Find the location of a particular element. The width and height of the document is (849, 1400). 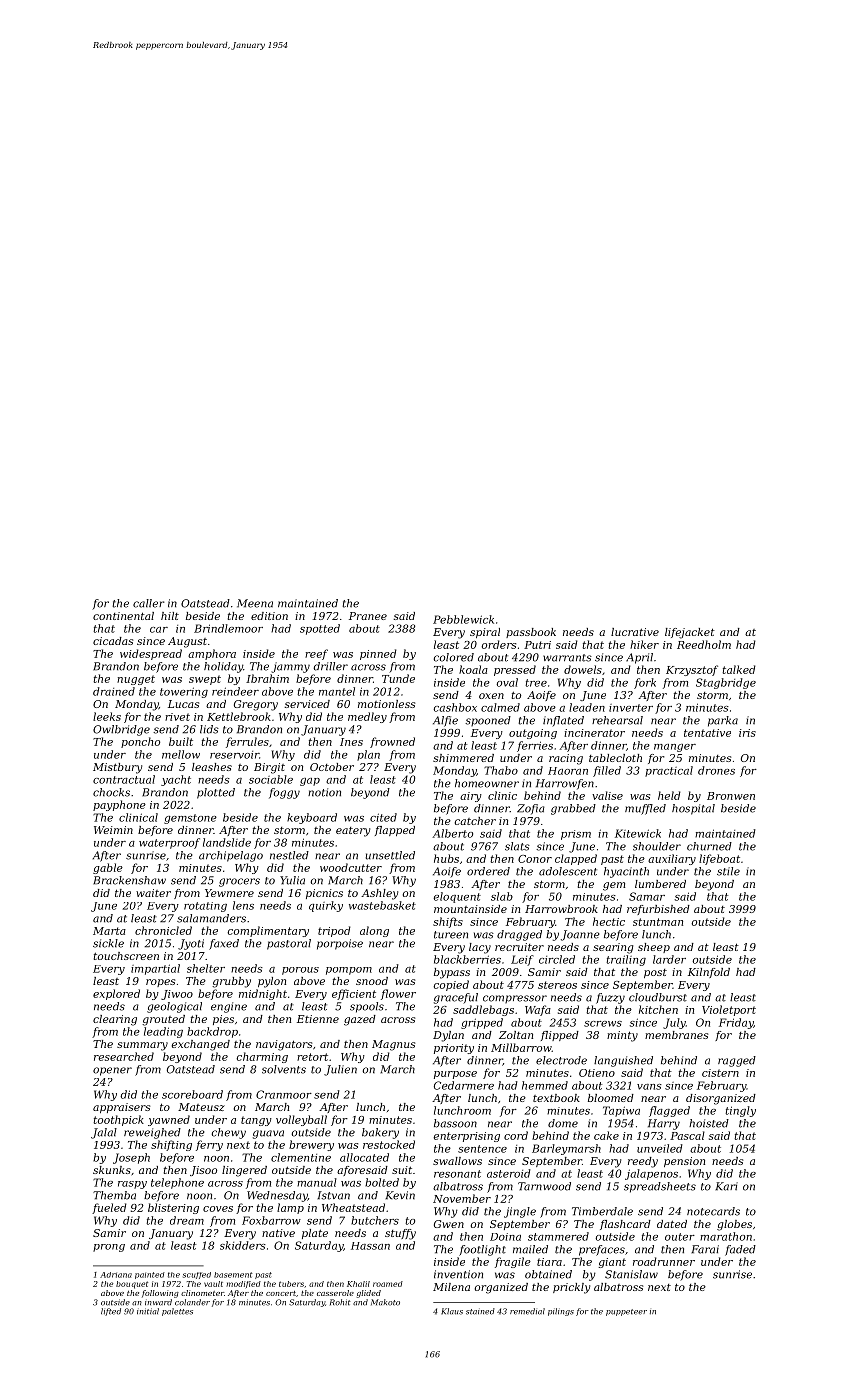

resonant is located at coordinates (457, 1174).
